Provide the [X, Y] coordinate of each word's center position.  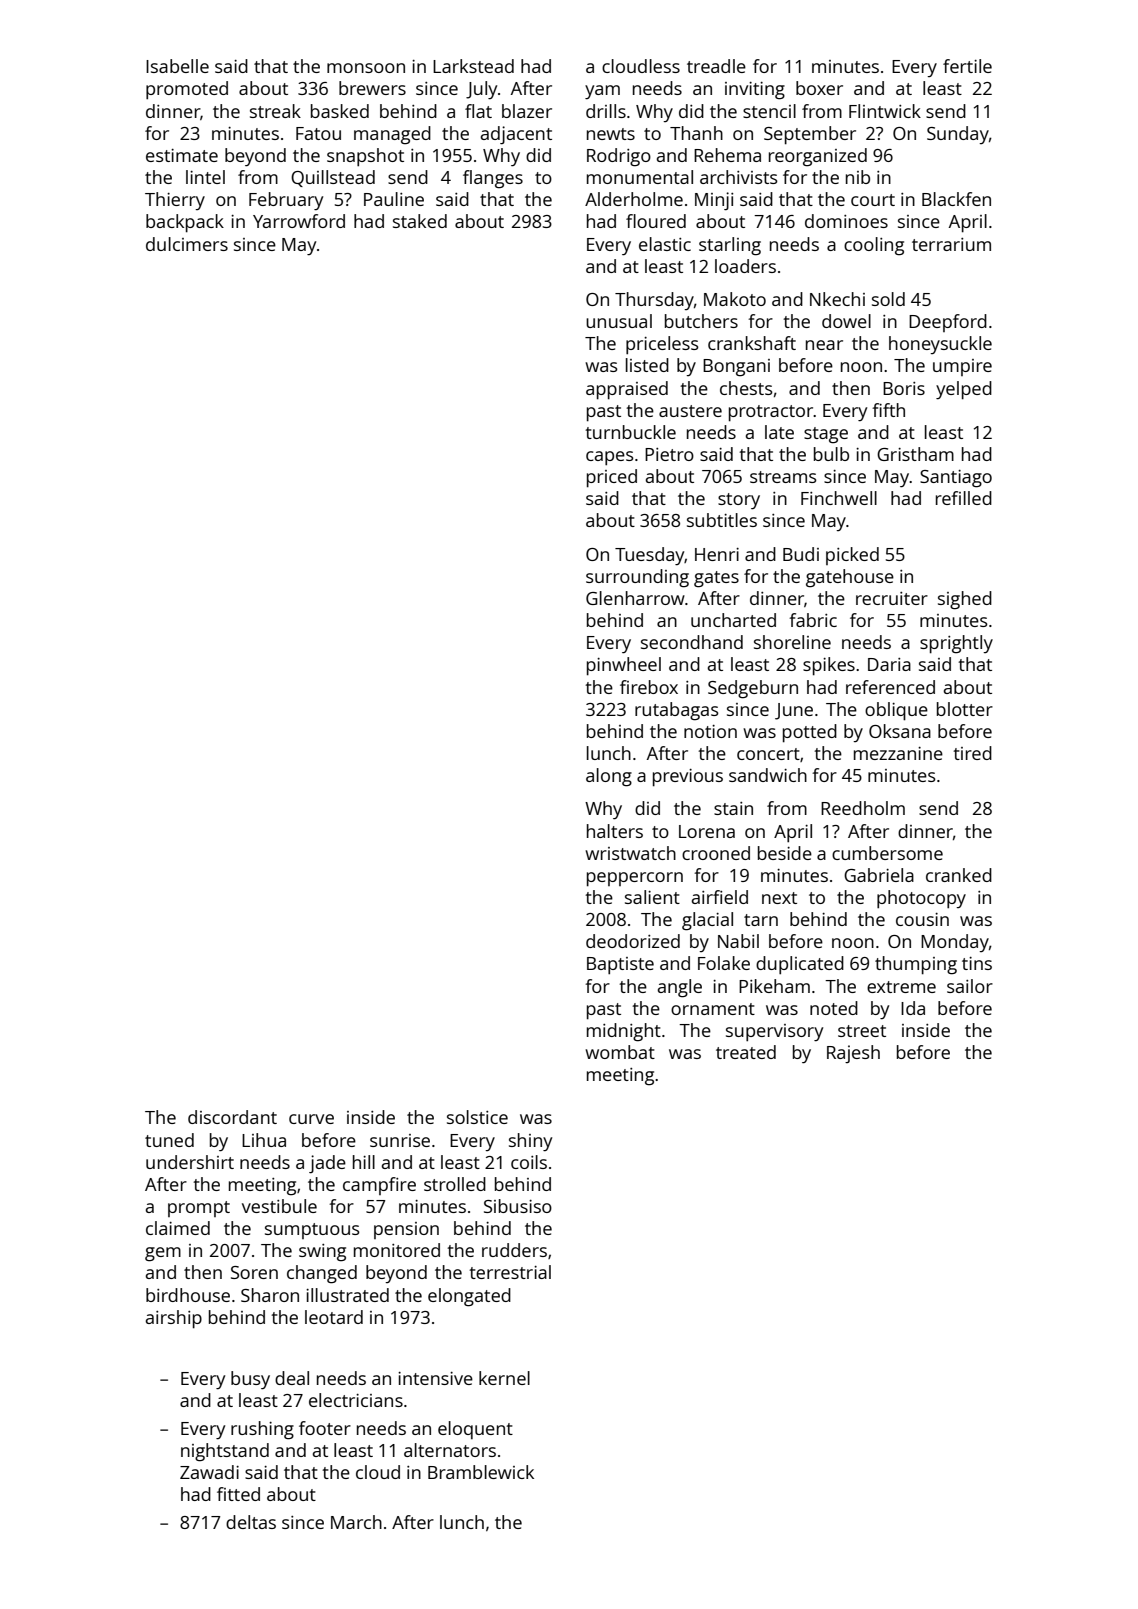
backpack [185, 223]
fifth [888, 410]
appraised [627, 390]
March [356, 1522]
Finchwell [839, 498]
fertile [967, 66]
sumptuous [312, 1231]
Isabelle [177, 66]
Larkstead [473, 66]
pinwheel [624, 666]
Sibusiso [518, 1206]
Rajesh [853, 1054]
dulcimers [187, 244]
